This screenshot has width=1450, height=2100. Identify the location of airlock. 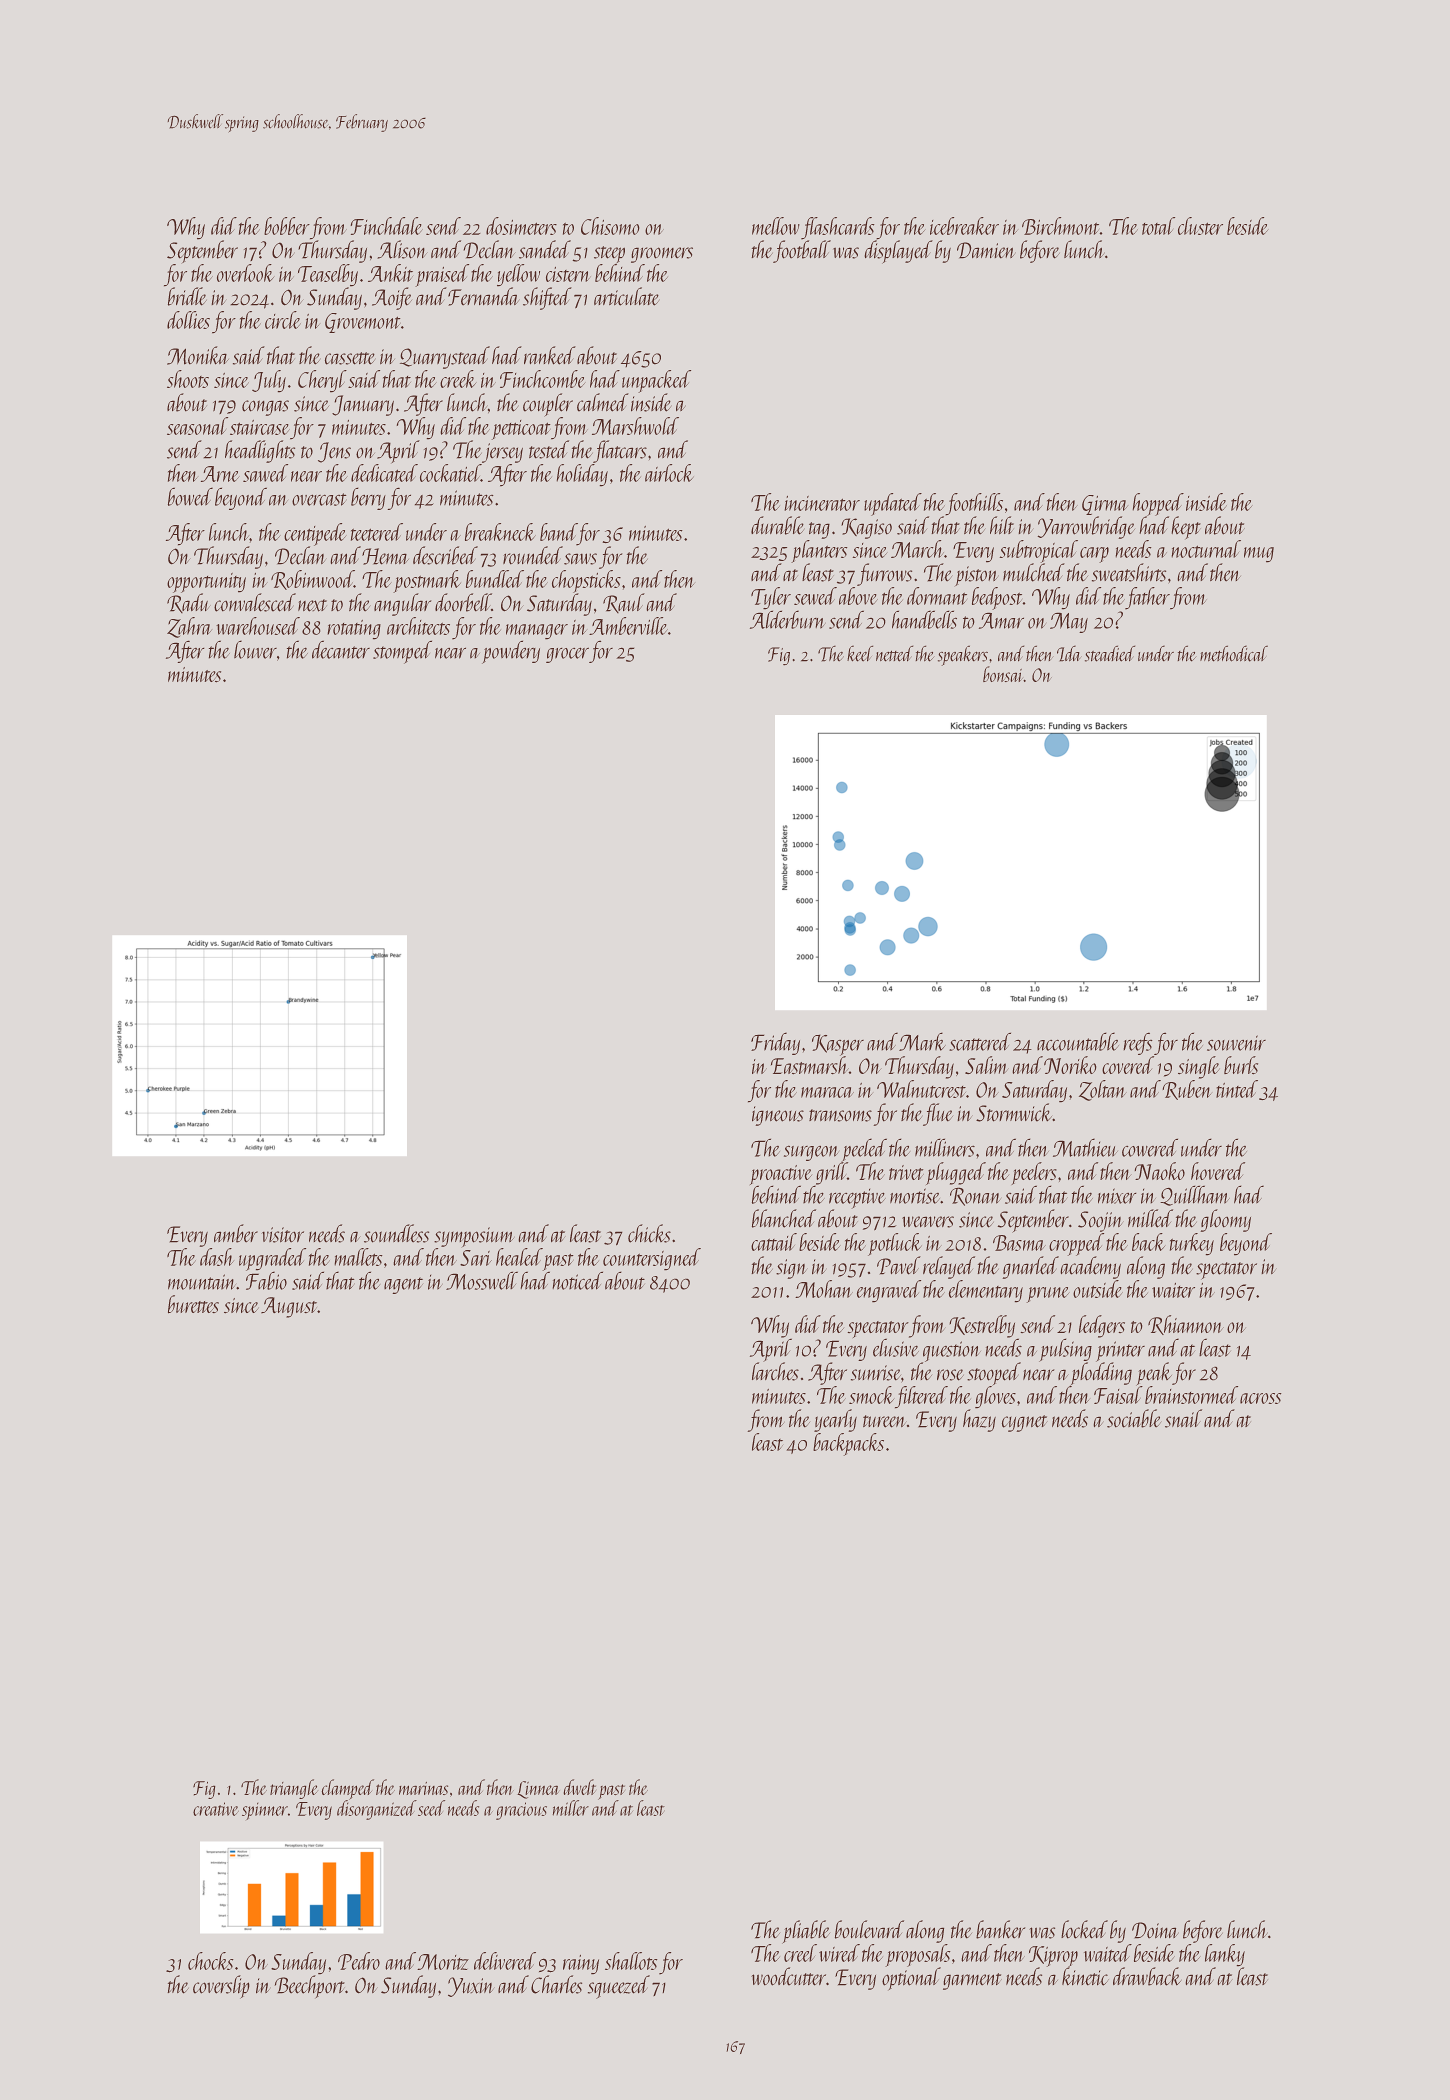
(669, 473).
